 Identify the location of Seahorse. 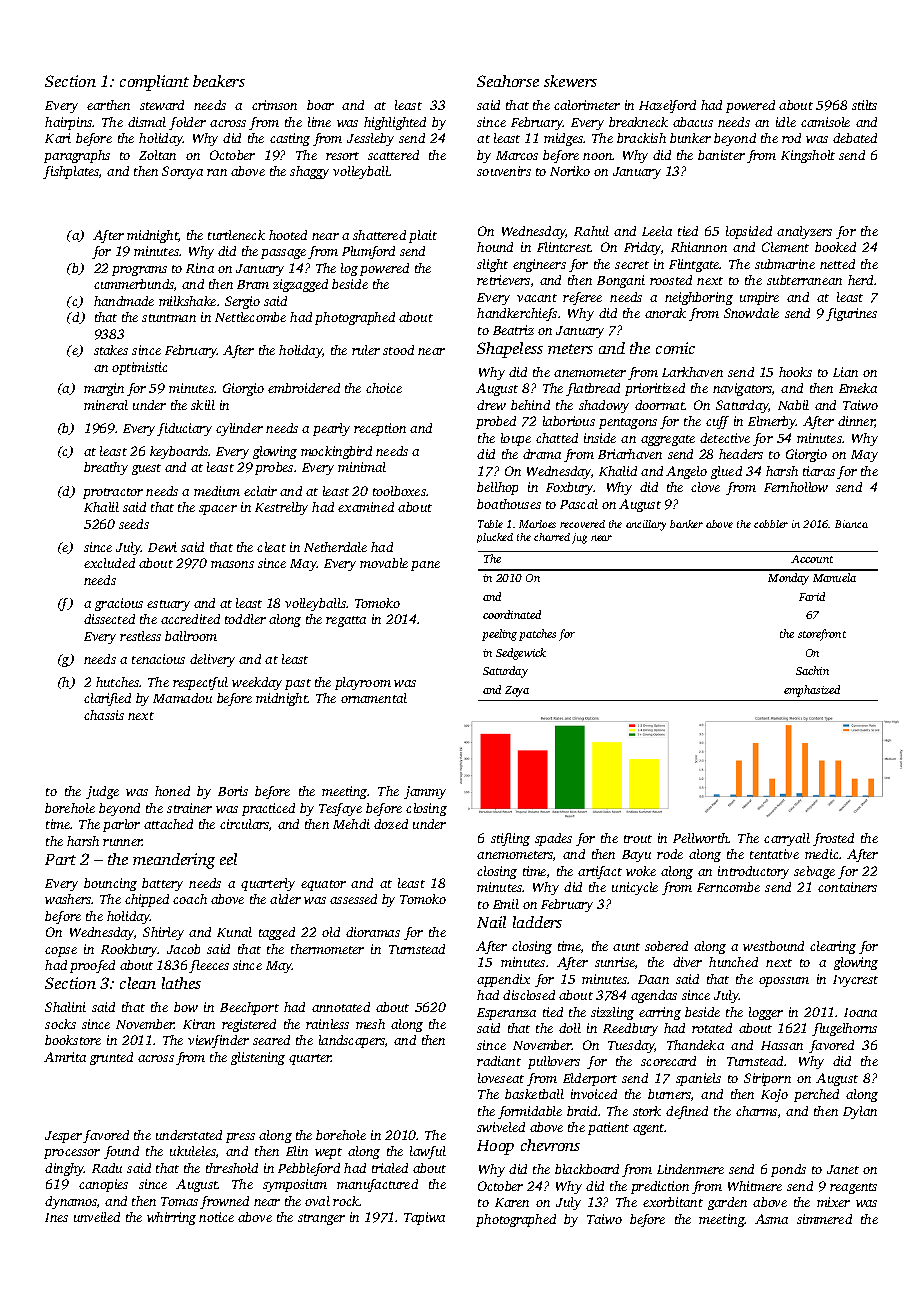
(508, 81).
